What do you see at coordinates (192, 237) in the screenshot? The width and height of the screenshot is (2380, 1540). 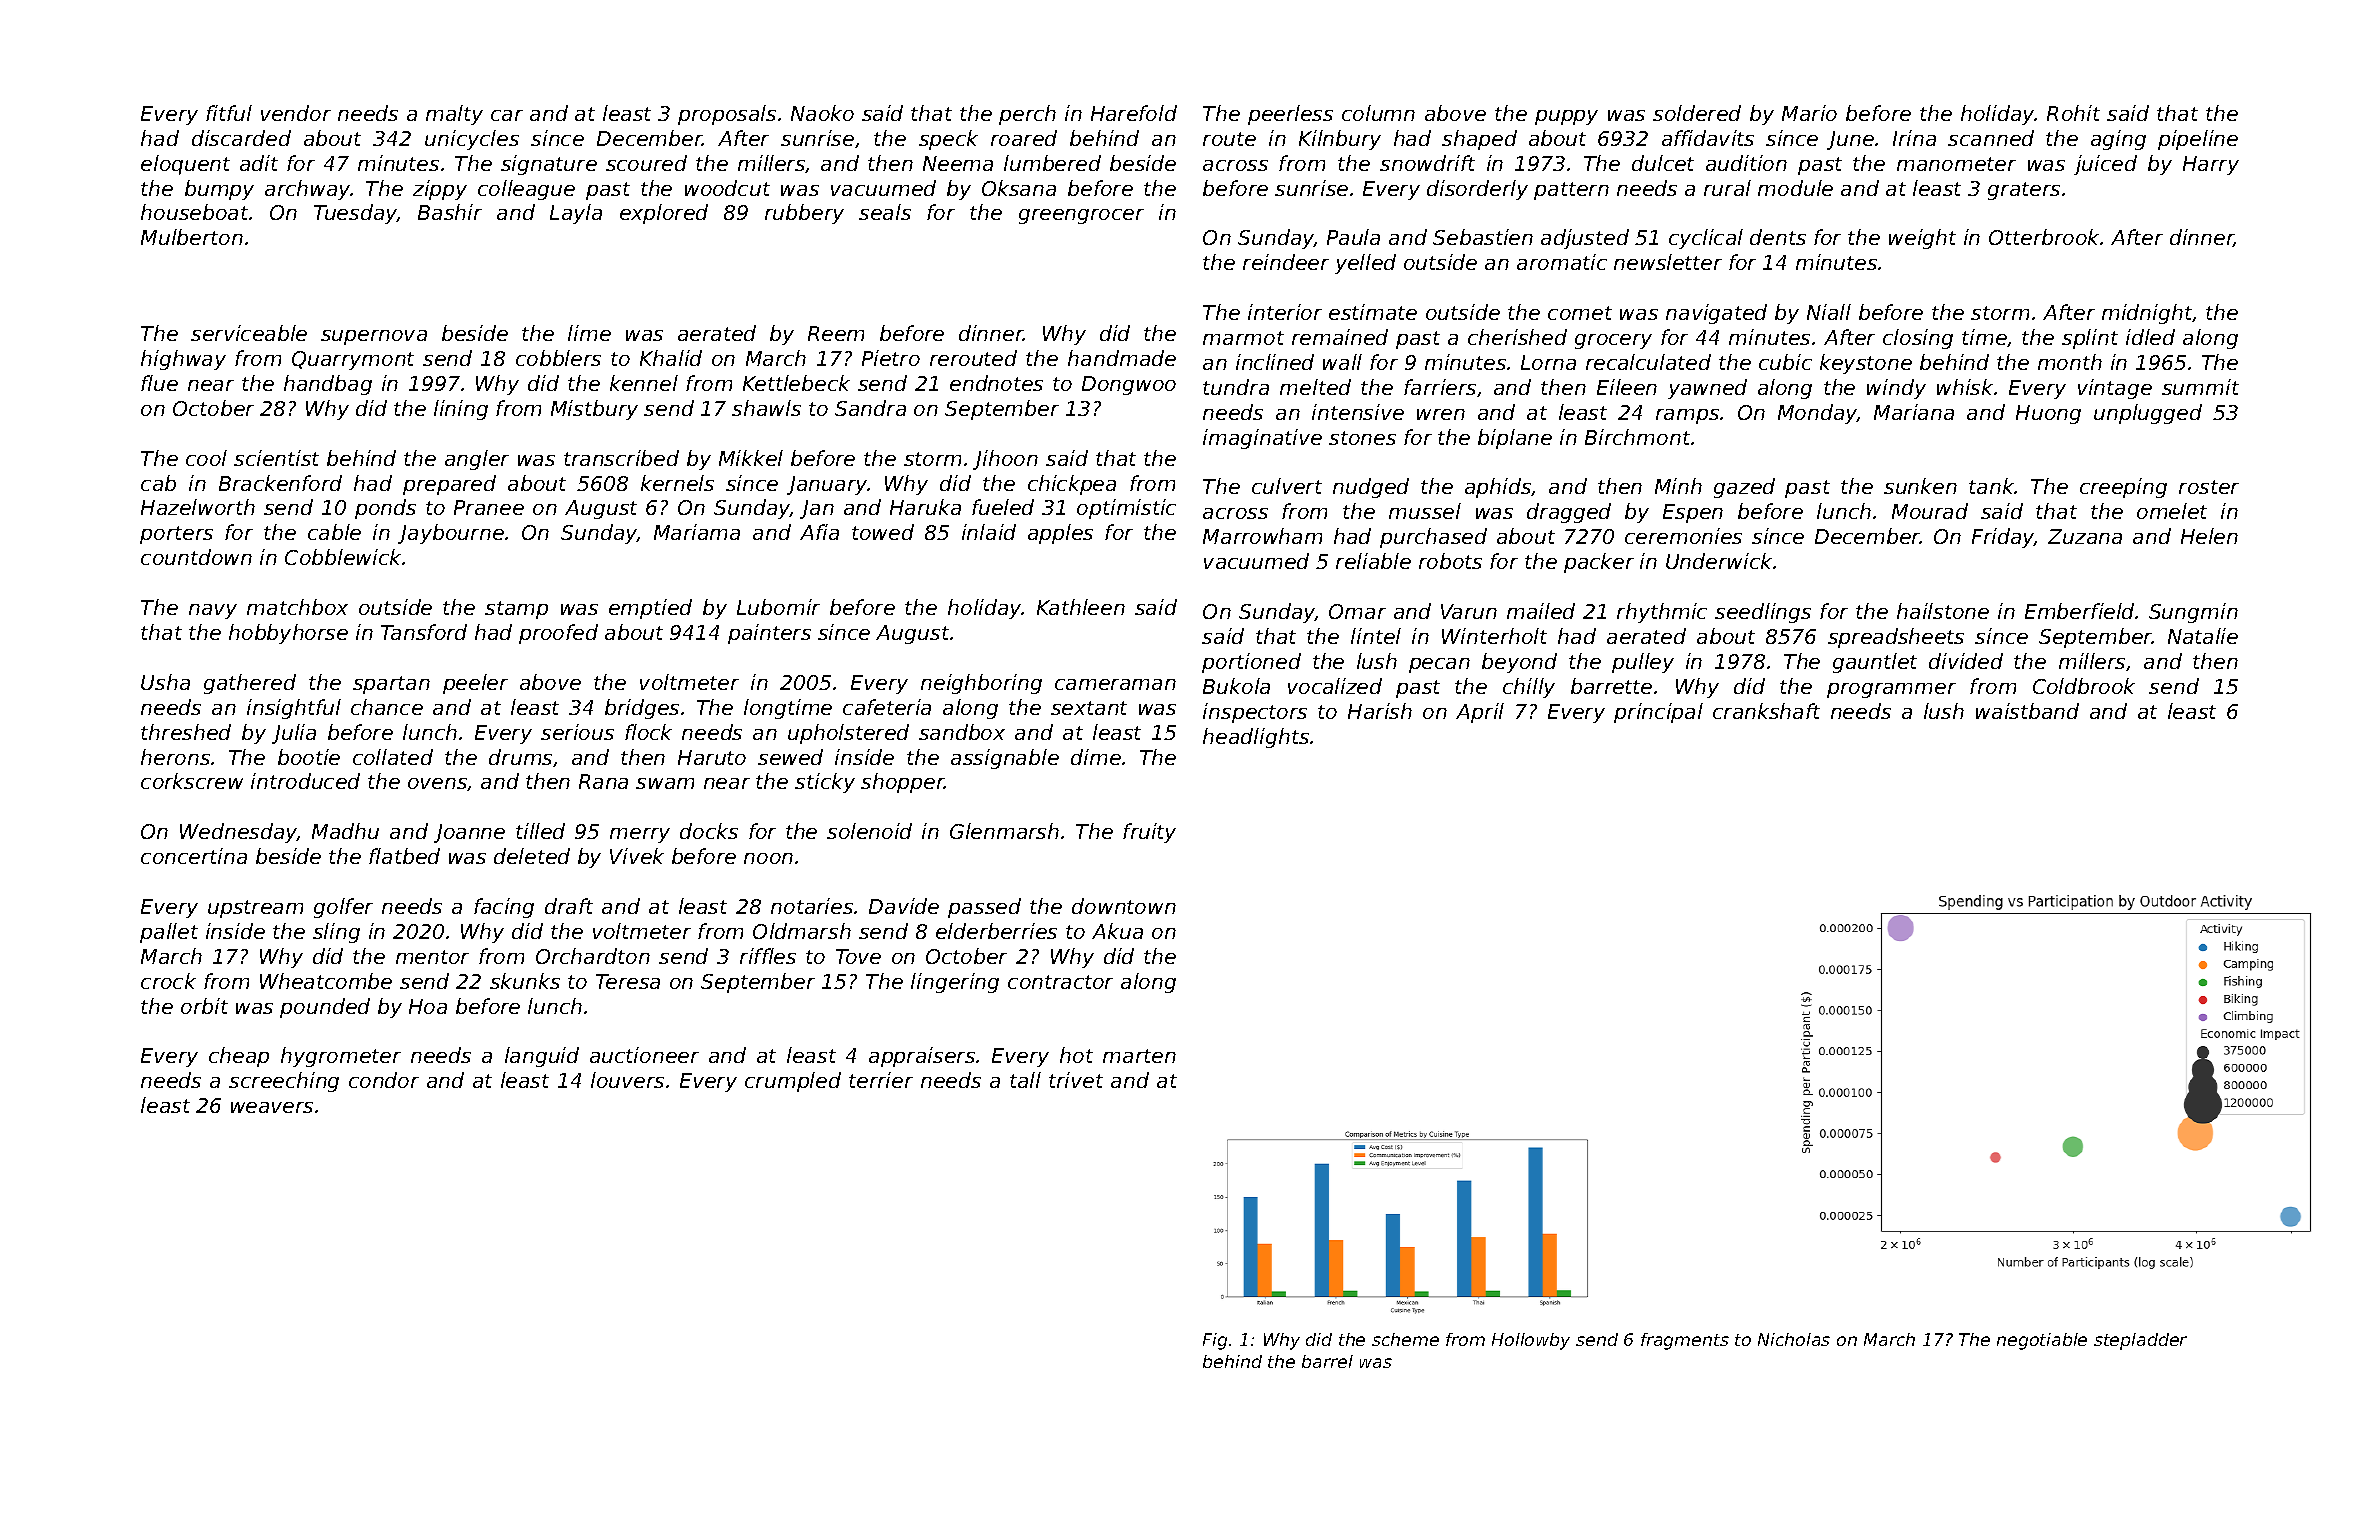 I see `Mulberton` at bounding box center [192, 237].
